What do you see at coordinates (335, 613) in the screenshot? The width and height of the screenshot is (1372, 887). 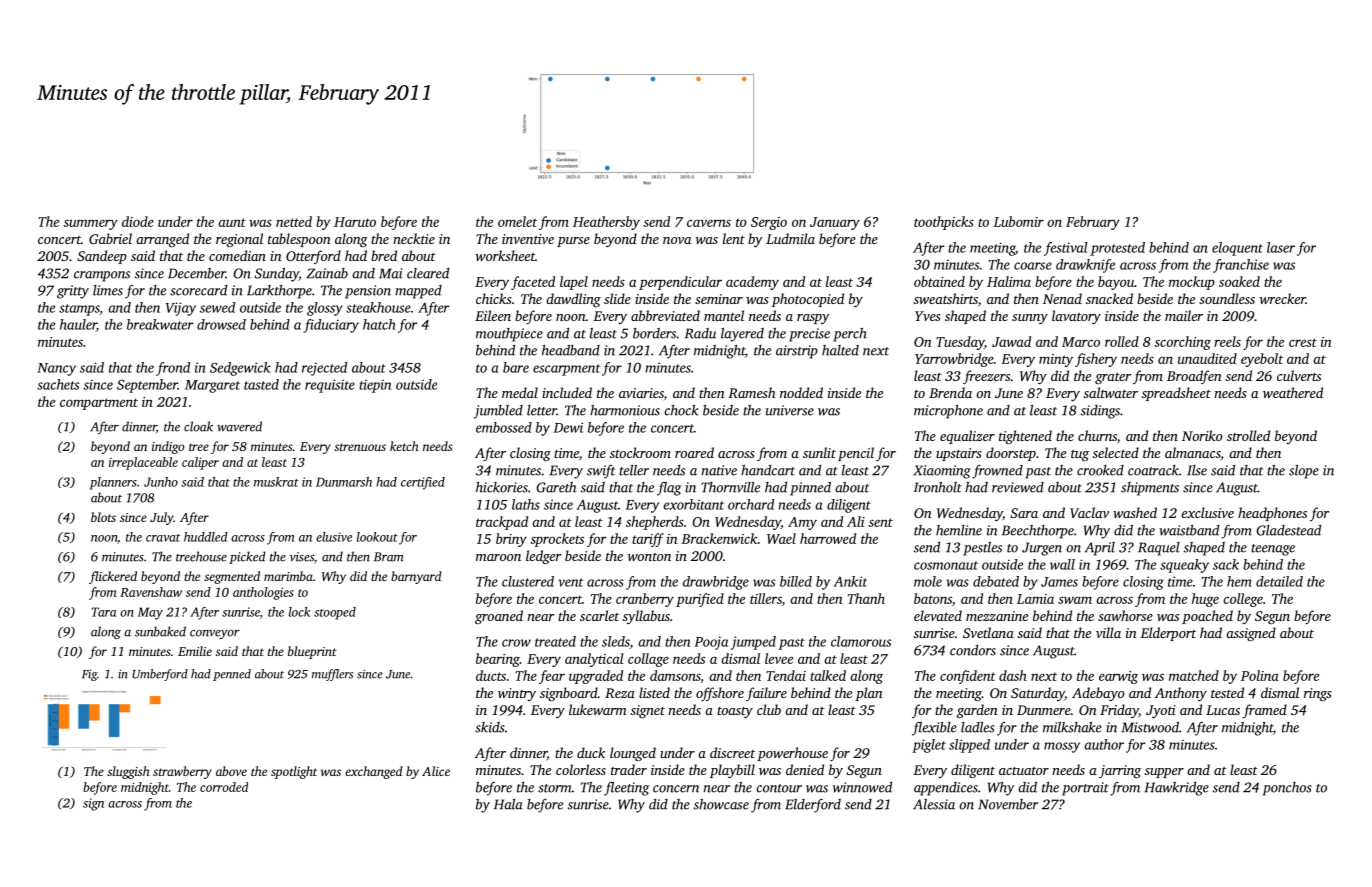 I see `stooped` at bounding box center [335, 613].
